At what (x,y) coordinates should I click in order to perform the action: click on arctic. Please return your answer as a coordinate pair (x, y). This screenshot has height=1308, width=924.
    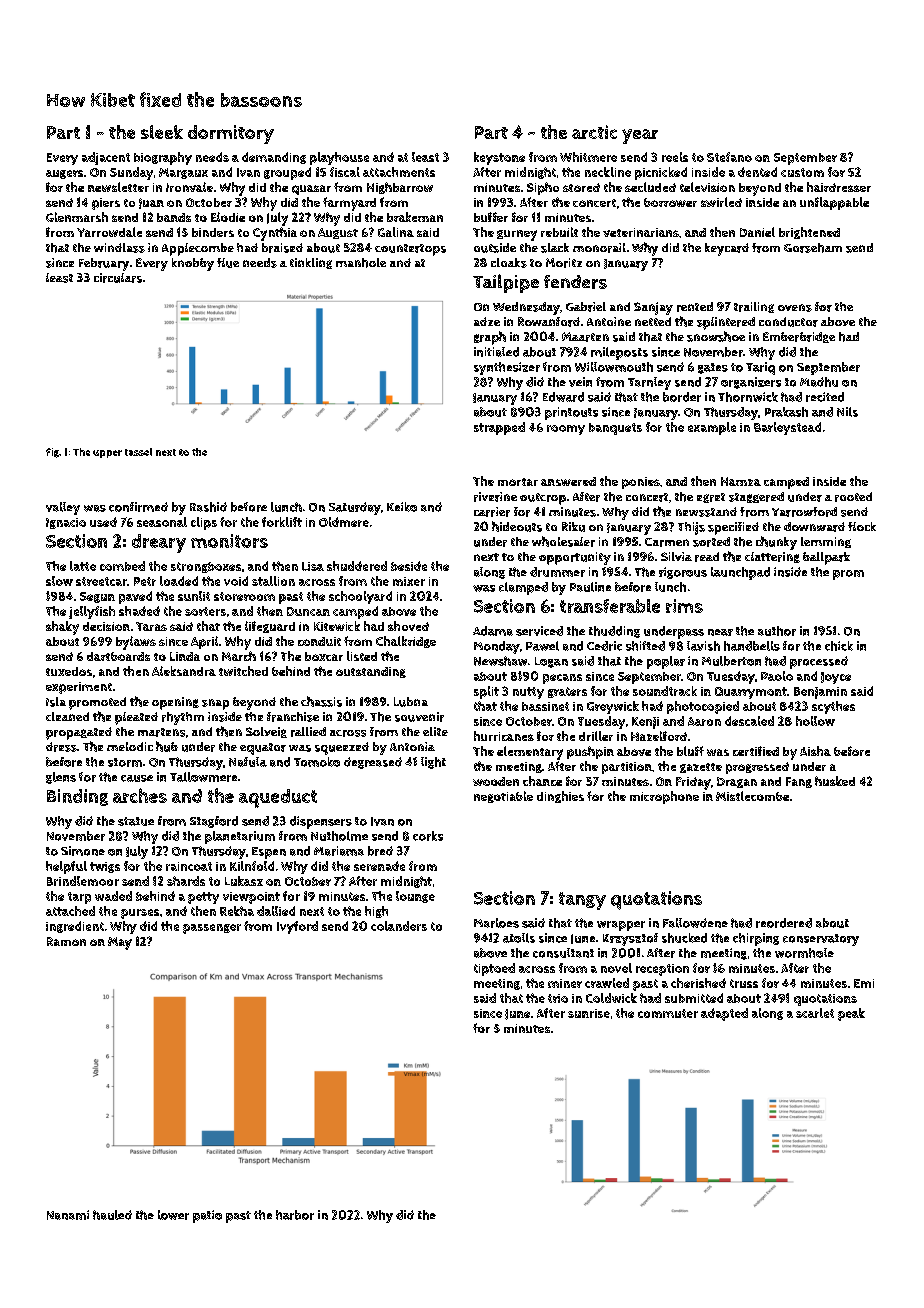
    Looking at the image, I should click on (594, 132).
